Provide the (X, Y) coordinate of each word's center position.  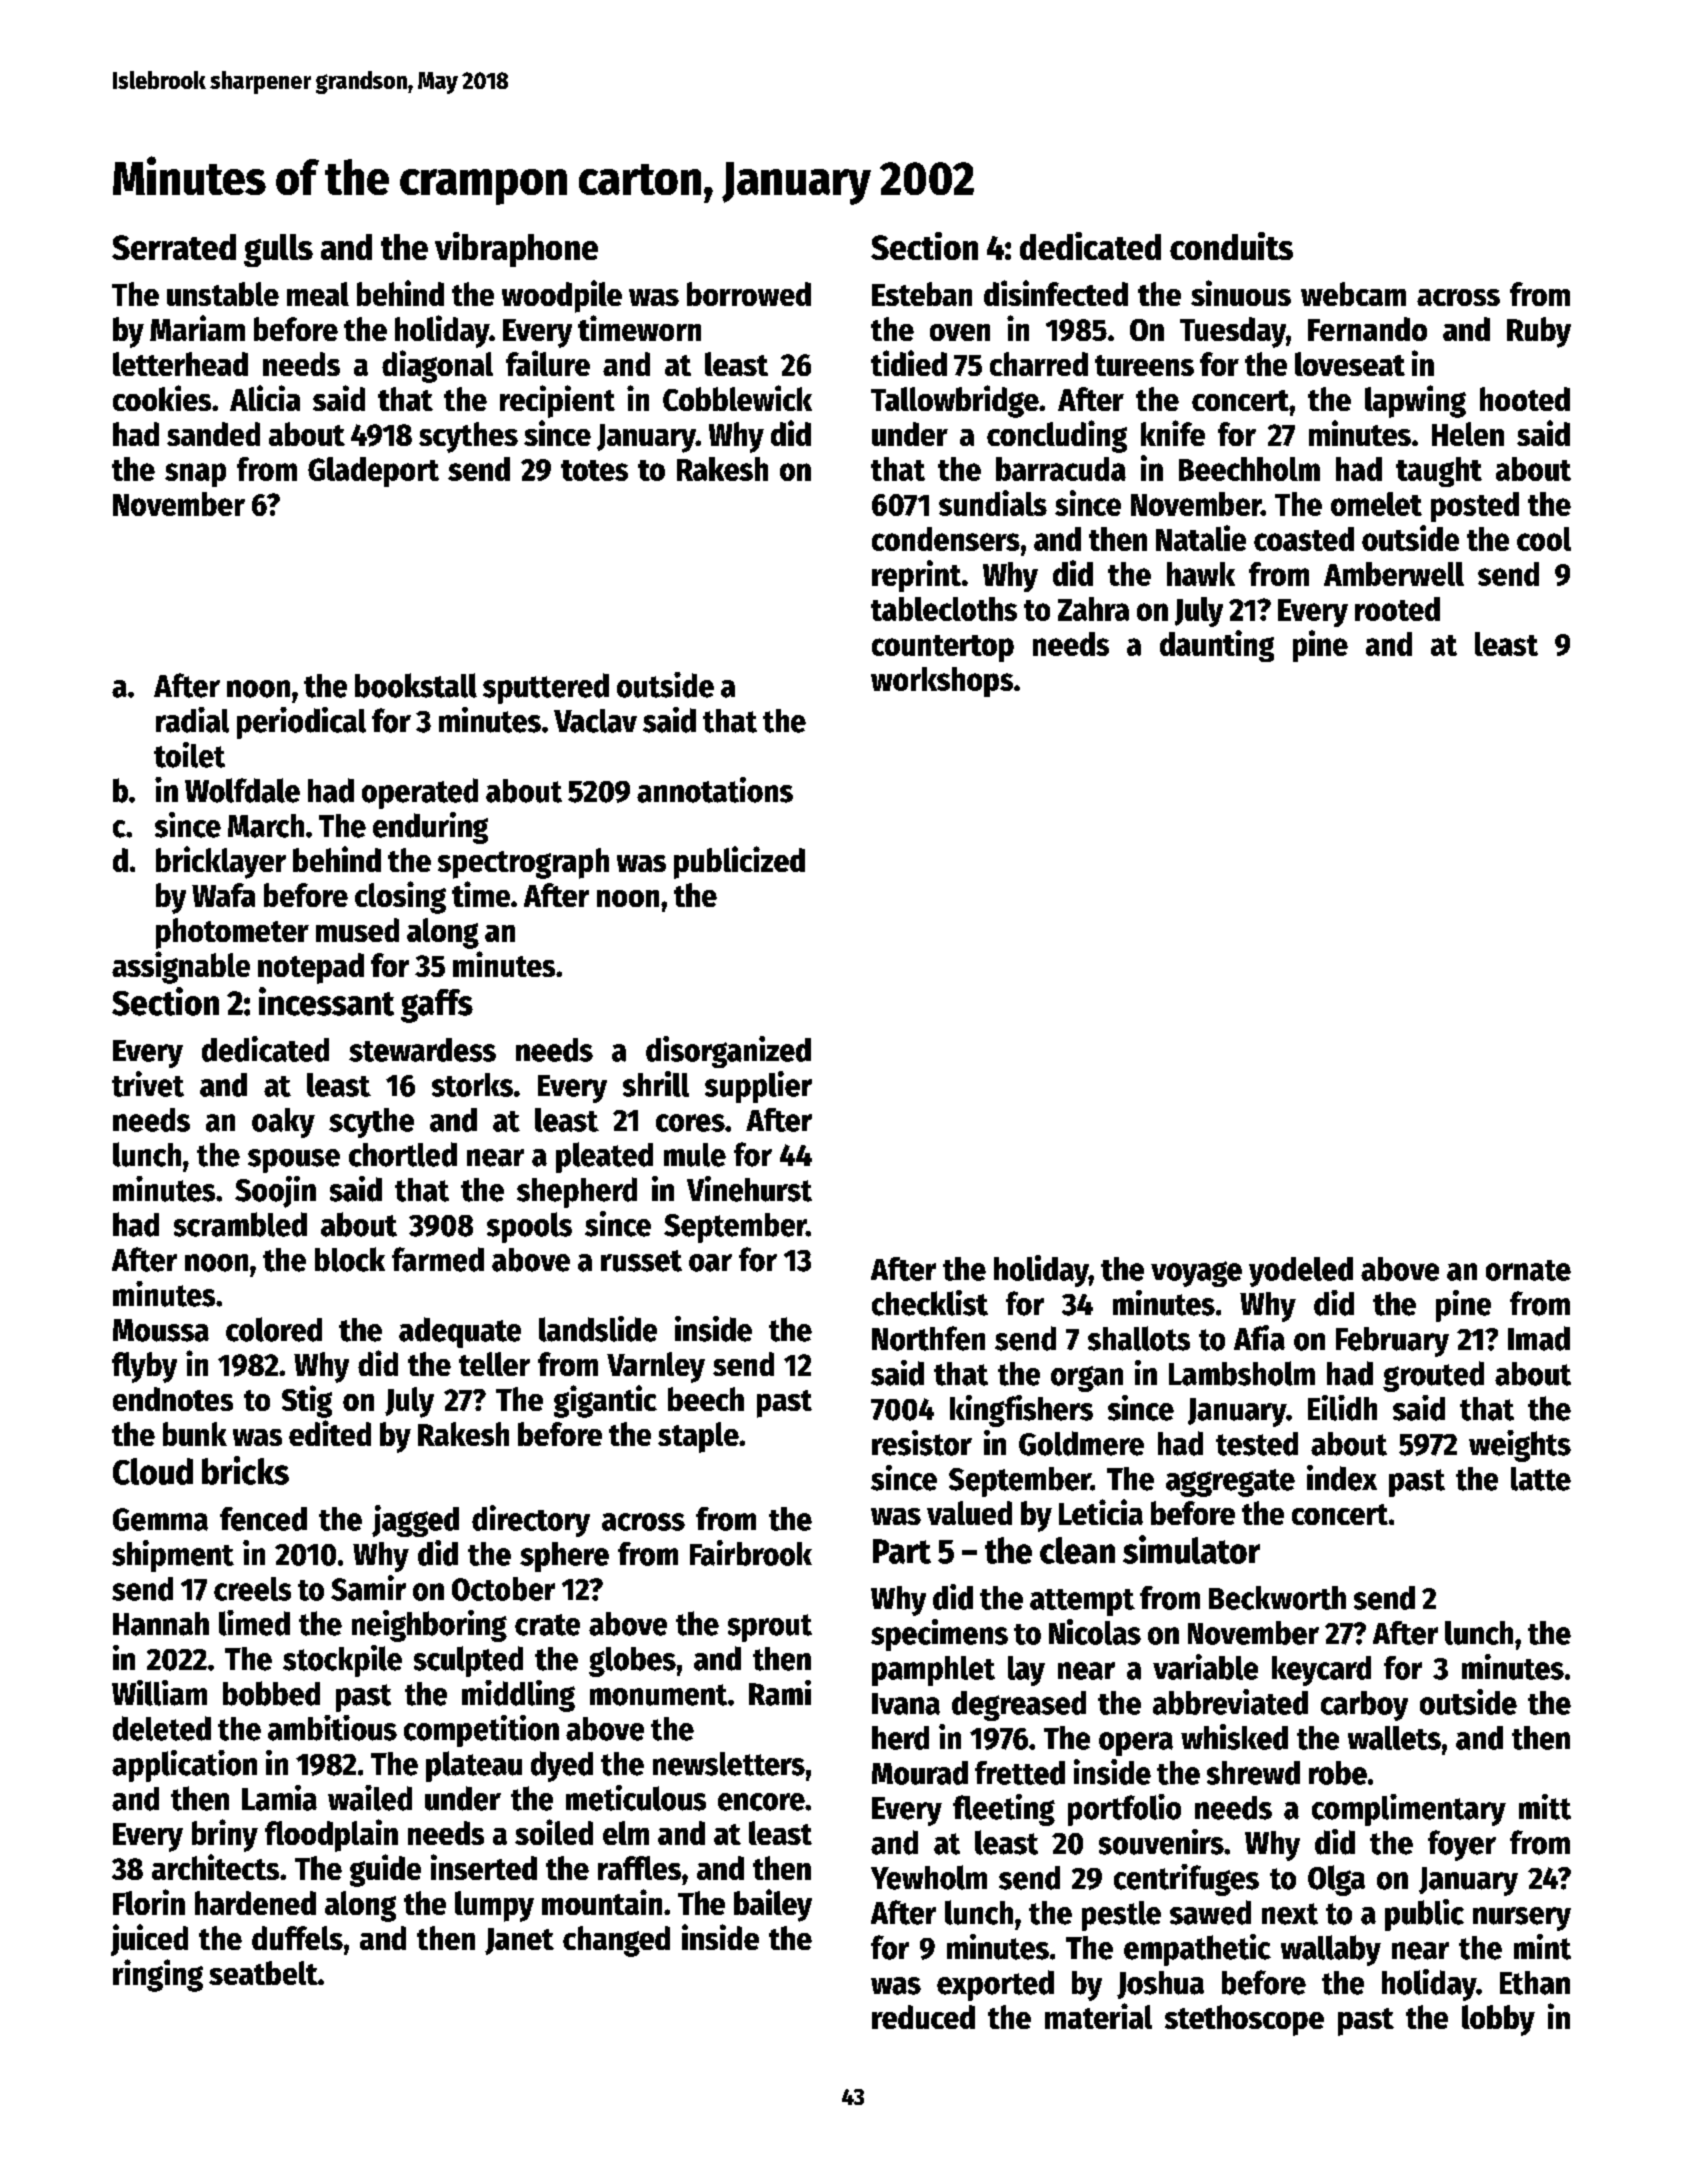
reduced (923, 2017)
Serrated (174, 247)
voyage (1196, 1274)
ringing (158, 1975)
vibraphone (516, 249)
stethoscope (1244, 2020)
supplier (758, 1087)
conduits (1231, 246)
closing (400, 897)
